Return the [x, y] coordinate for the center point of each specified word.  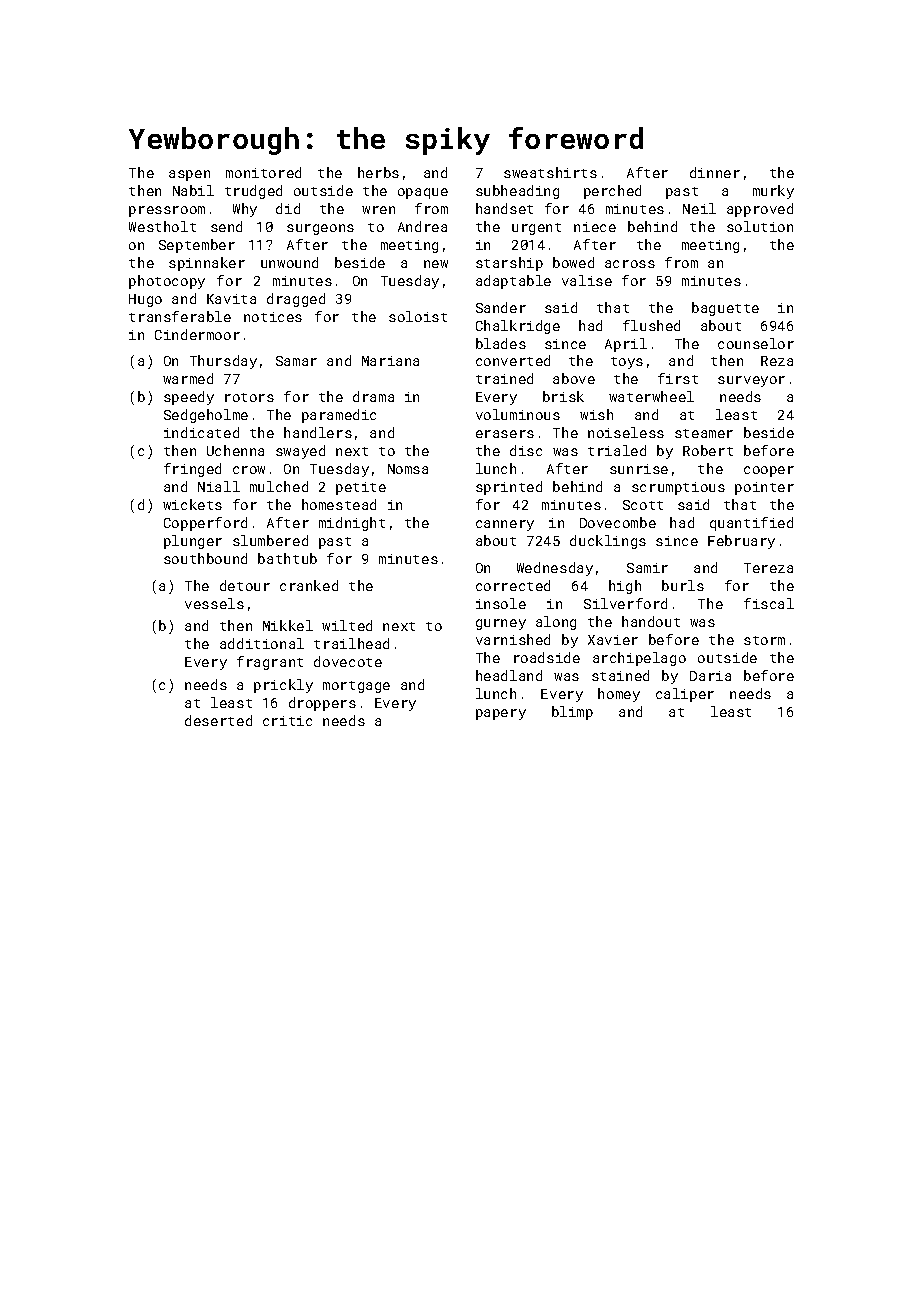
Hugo [145, 300]
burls [683, 585]
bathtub [287, 558]
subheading [517, 192]
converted [513, 360]
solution [760, 226]
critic [287, 721]
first [678, 378]
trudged [253, 192]
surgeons [320, 229]
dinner [715, 172]
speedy [189, 398]
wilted [347, 625]
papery [501, 714]
